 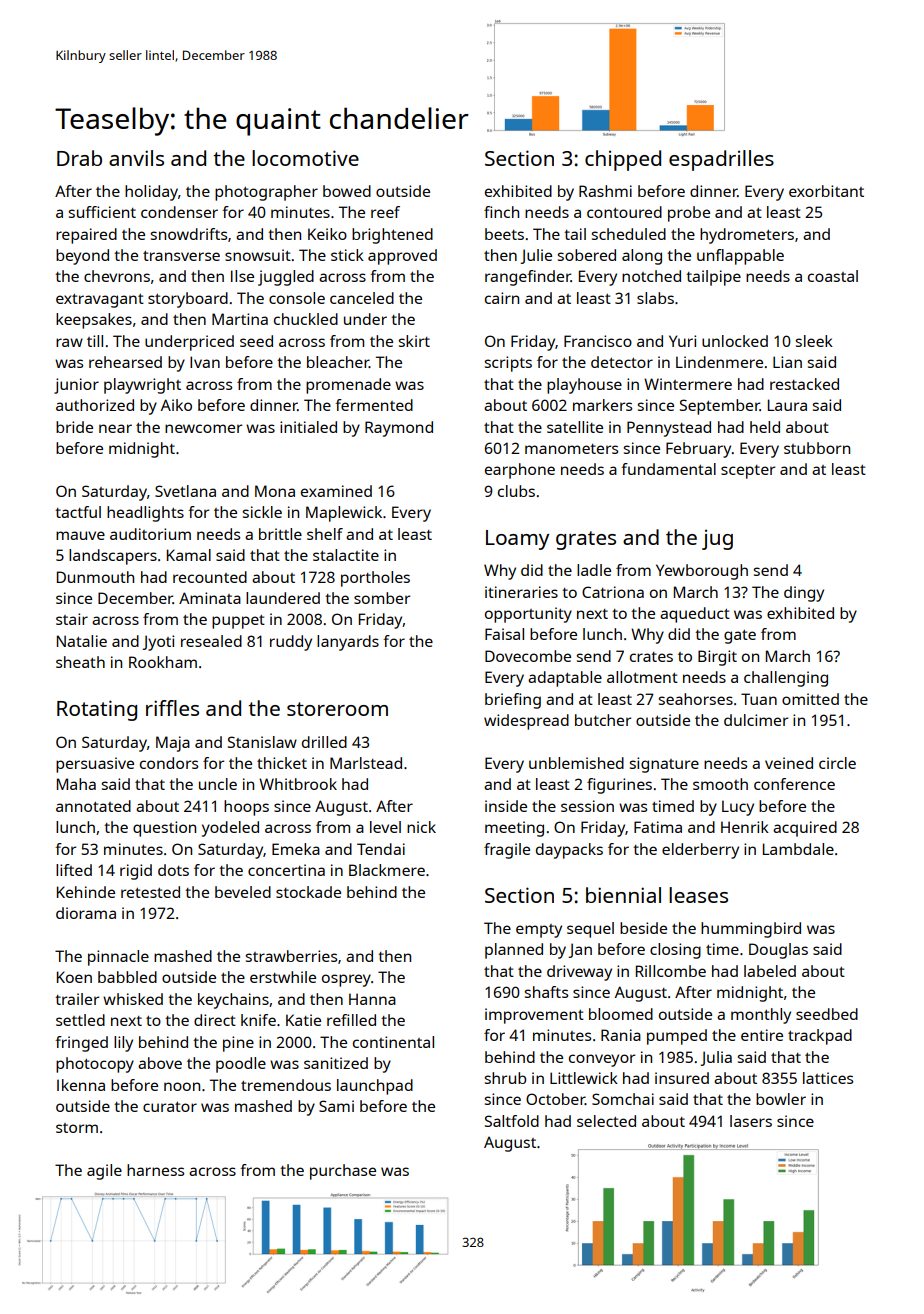 I want to click on exorbitant, so click(x=826, y=191).
